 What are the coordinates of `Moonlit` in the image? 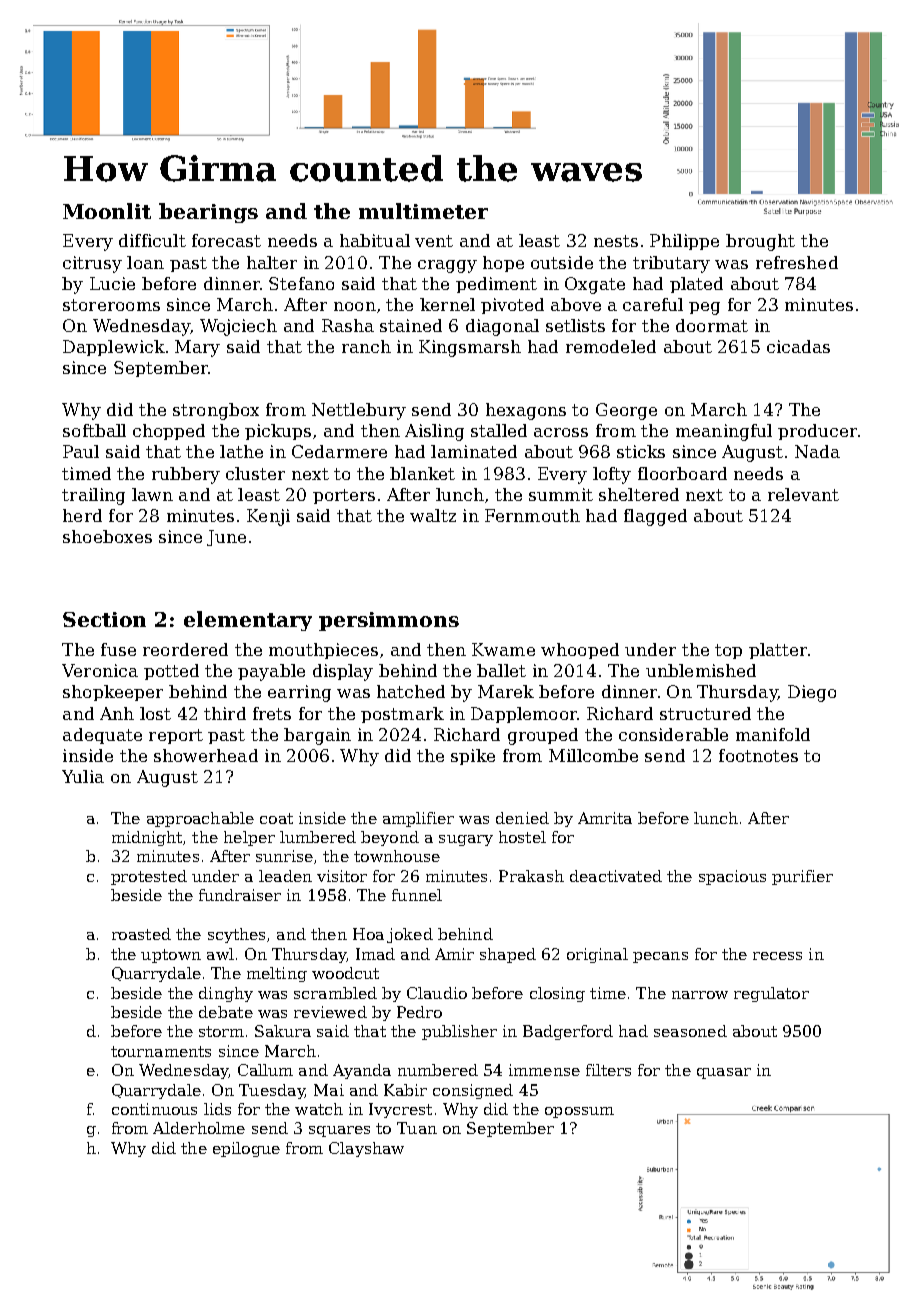 It's located at (107, 211).
